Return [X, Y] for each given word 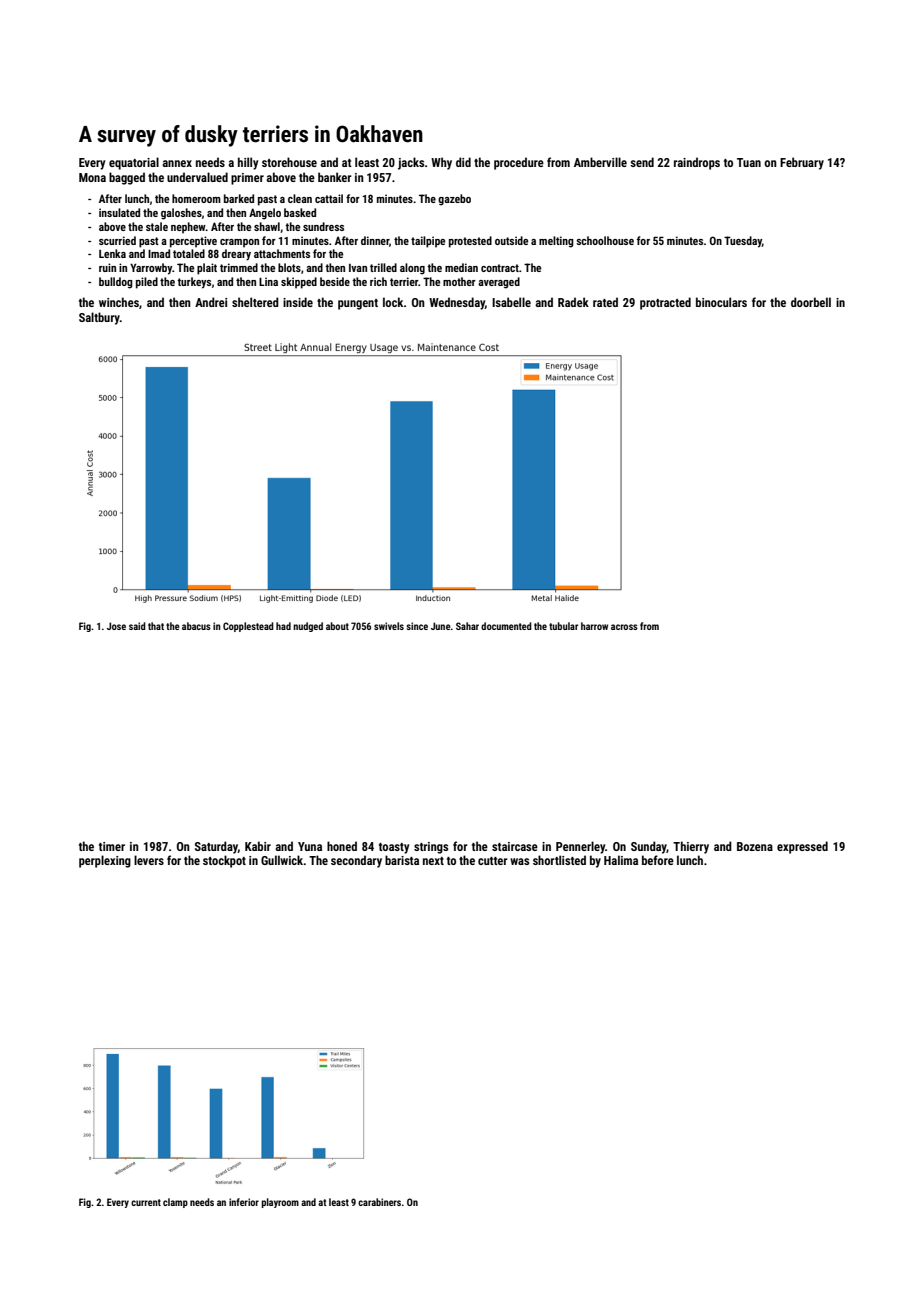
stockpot [224, 861]
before [658, 860]
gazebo [454, 200]
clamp [175, 1203]
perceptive [193, 242]
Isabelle [511, 302]
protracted [665, 303]
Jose [116, 626]
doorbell [811, 302]
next [433, 861]
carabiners [379, 1202]
